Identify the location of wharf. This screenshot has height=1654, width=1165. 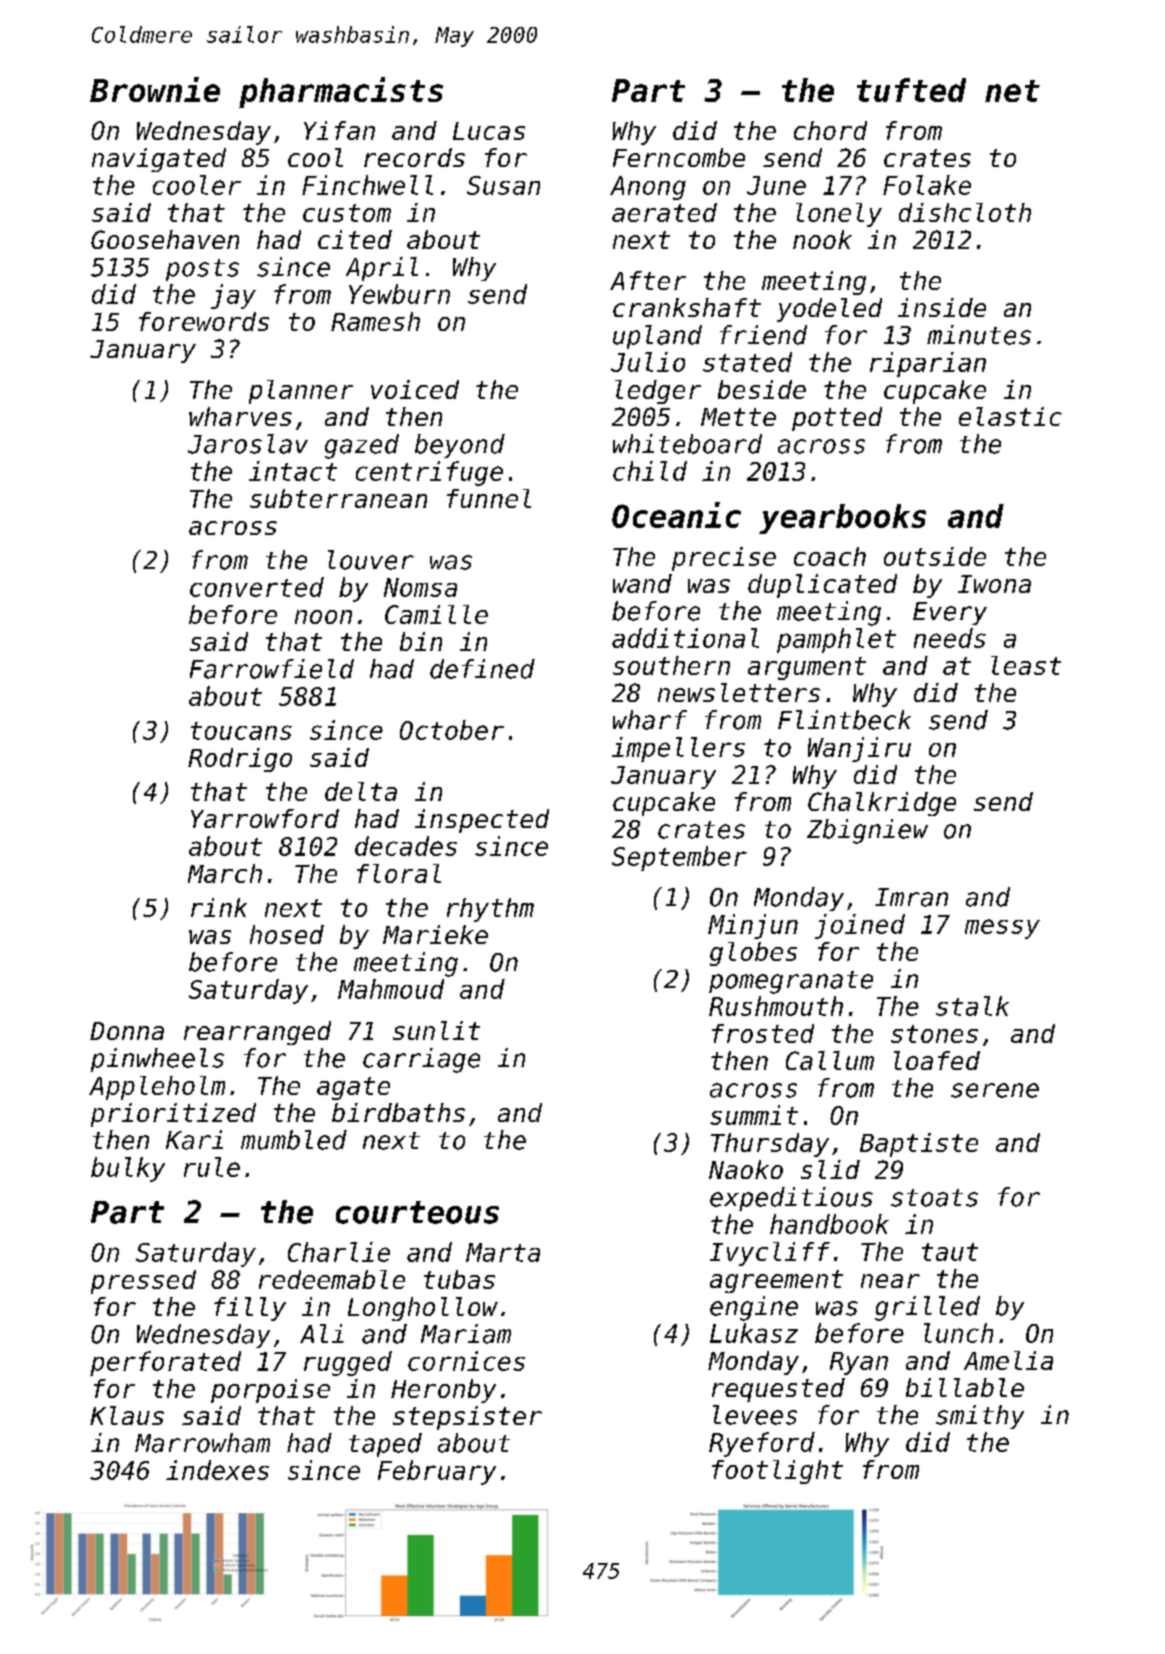
(650, 720).
